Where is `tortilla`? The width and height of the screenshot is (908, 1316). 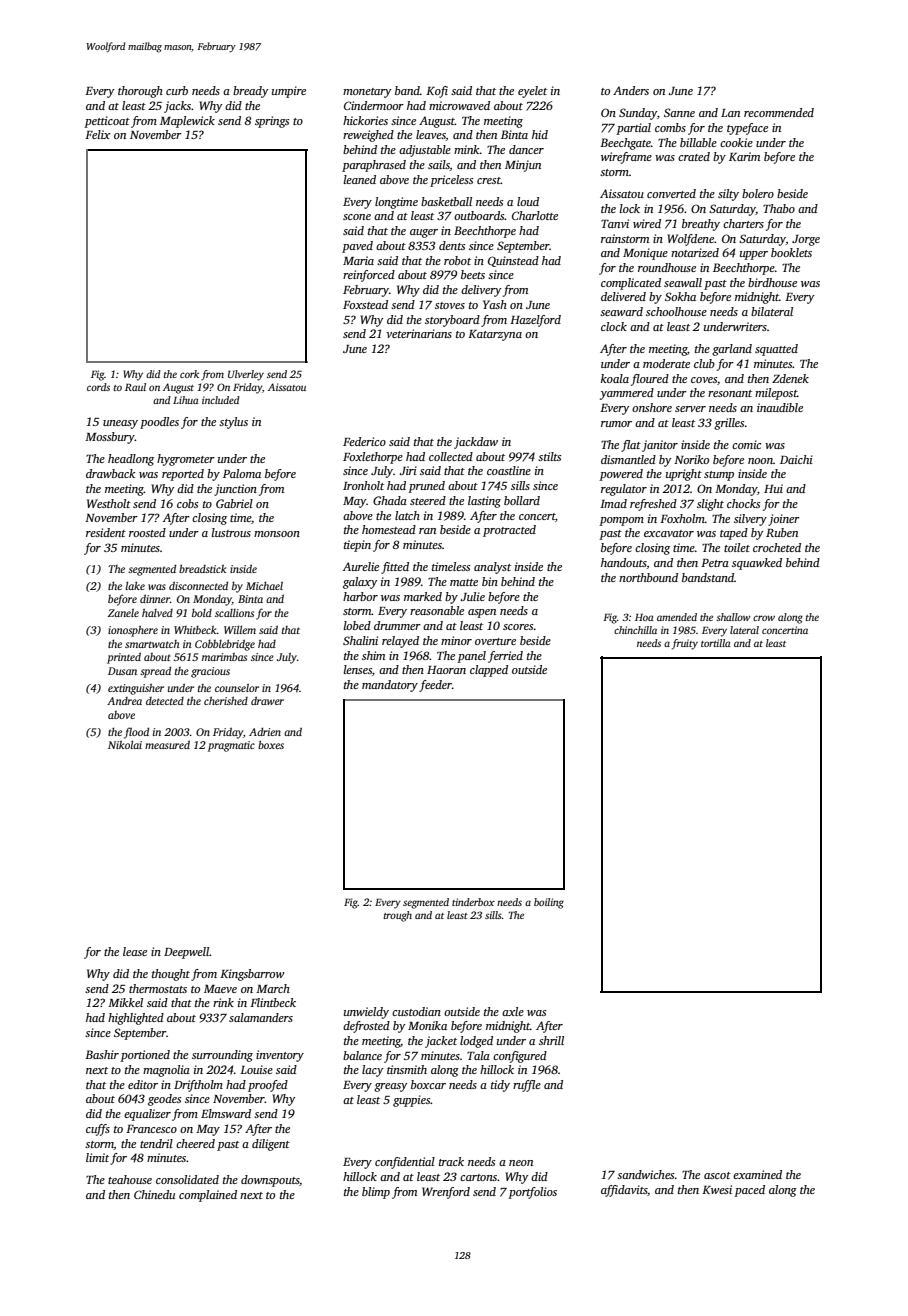
tortilla is located at coordinates (716, 643).
